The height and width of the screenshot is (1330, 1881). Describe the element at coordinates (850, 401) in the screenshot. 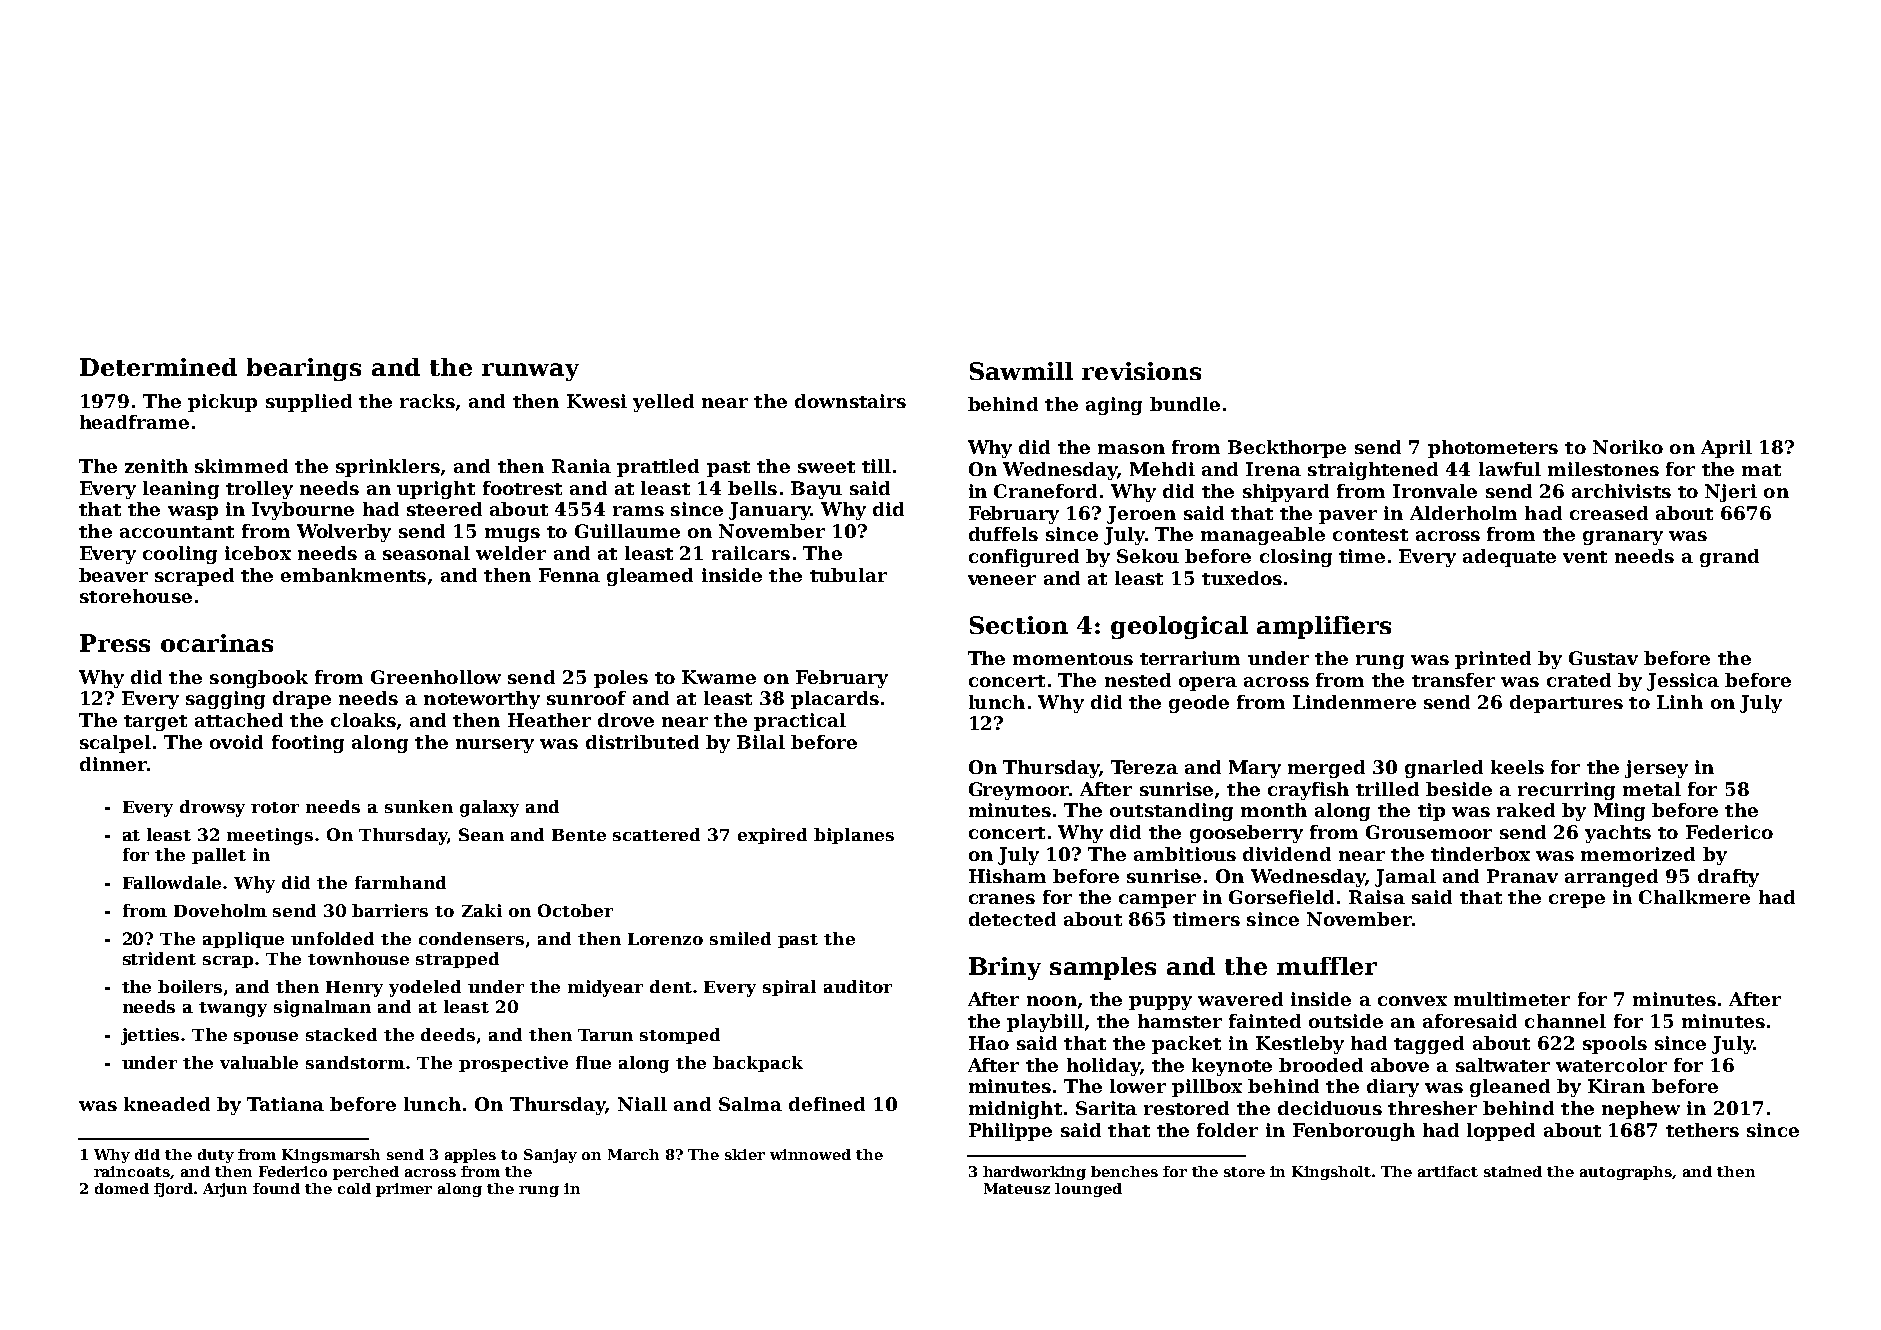

I see `downstairs` at that location.
